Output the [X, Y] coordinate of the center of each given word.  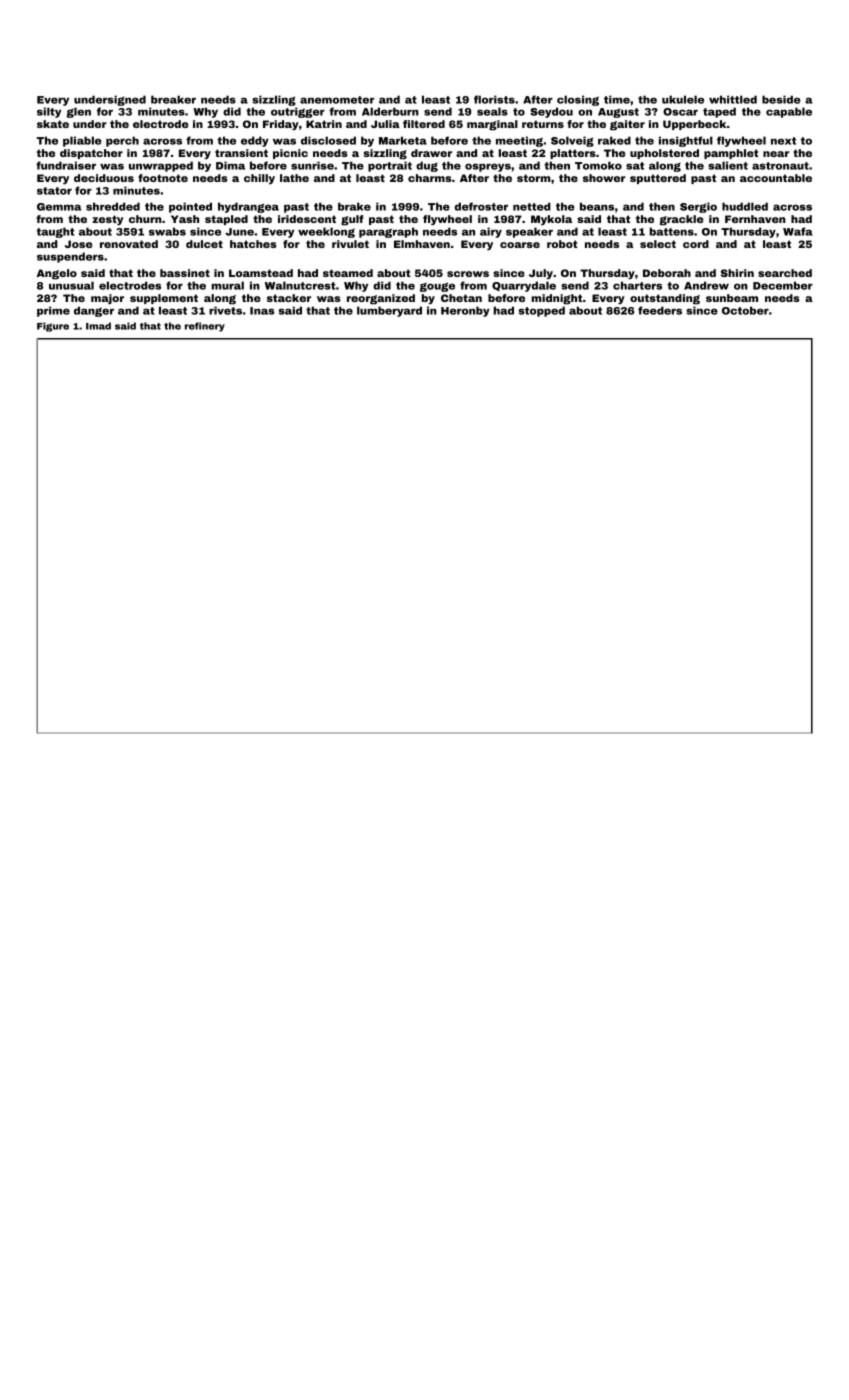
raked [614, 140]
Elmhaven [422, 244]
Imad [98, 326]
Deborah [667, 273]
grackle [681, 220]
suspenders [70, 257]
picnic [290, 154]
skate [53, 124]
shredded [113, 206]
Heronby [465, 311]
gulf [352, 220]
